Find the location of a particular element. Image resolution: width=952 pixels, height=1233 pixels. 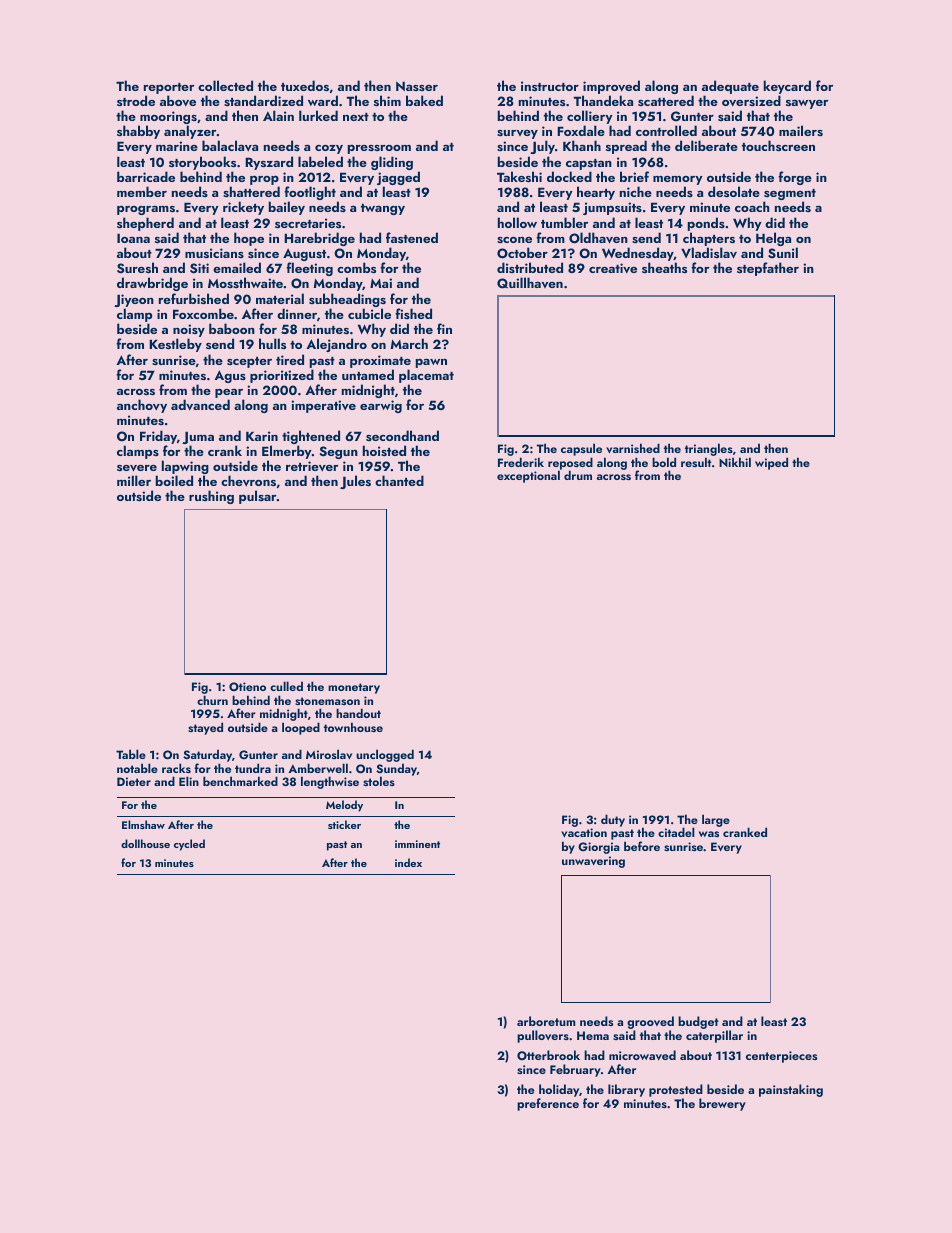

chanted is located at coordinates (399, 480).
